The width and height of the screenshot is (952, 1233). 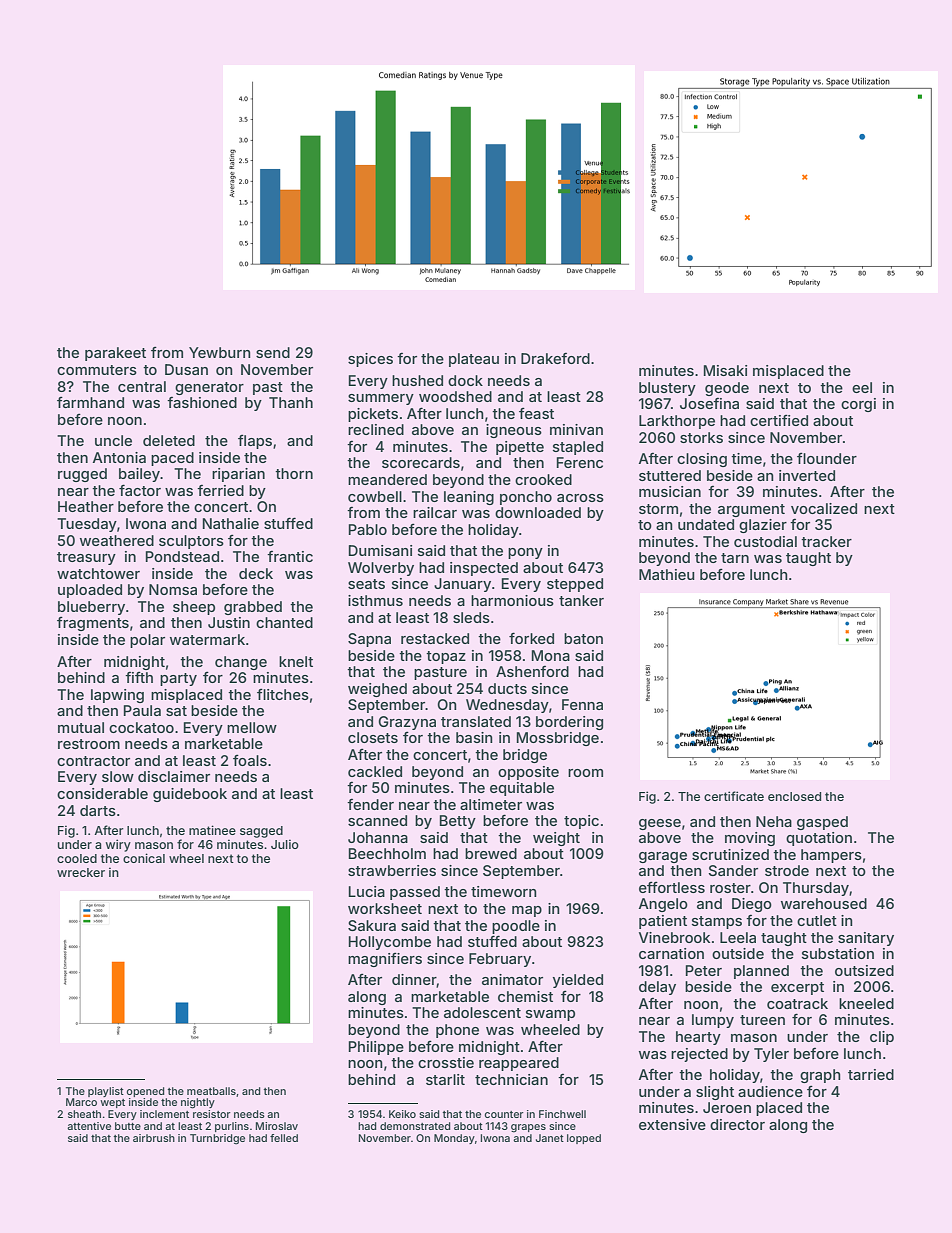 What do you see at coordinates (826, 541) in the screenshot?
I see `tracker` at bounding box center [826, 541].
